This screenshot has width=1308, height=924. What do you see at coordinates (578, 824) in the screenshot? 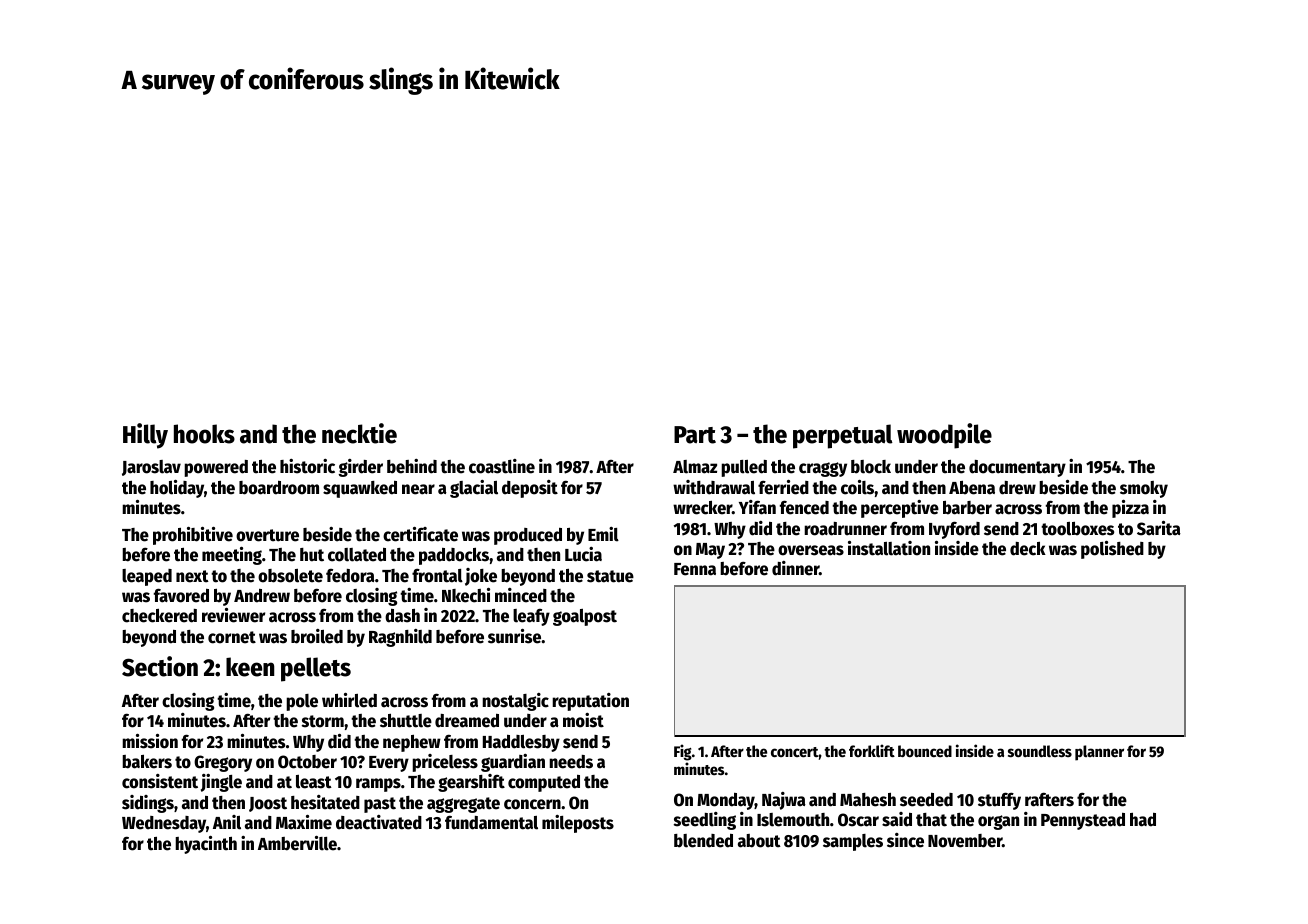
I see `mileposts` at bounding box center [578, 824].
